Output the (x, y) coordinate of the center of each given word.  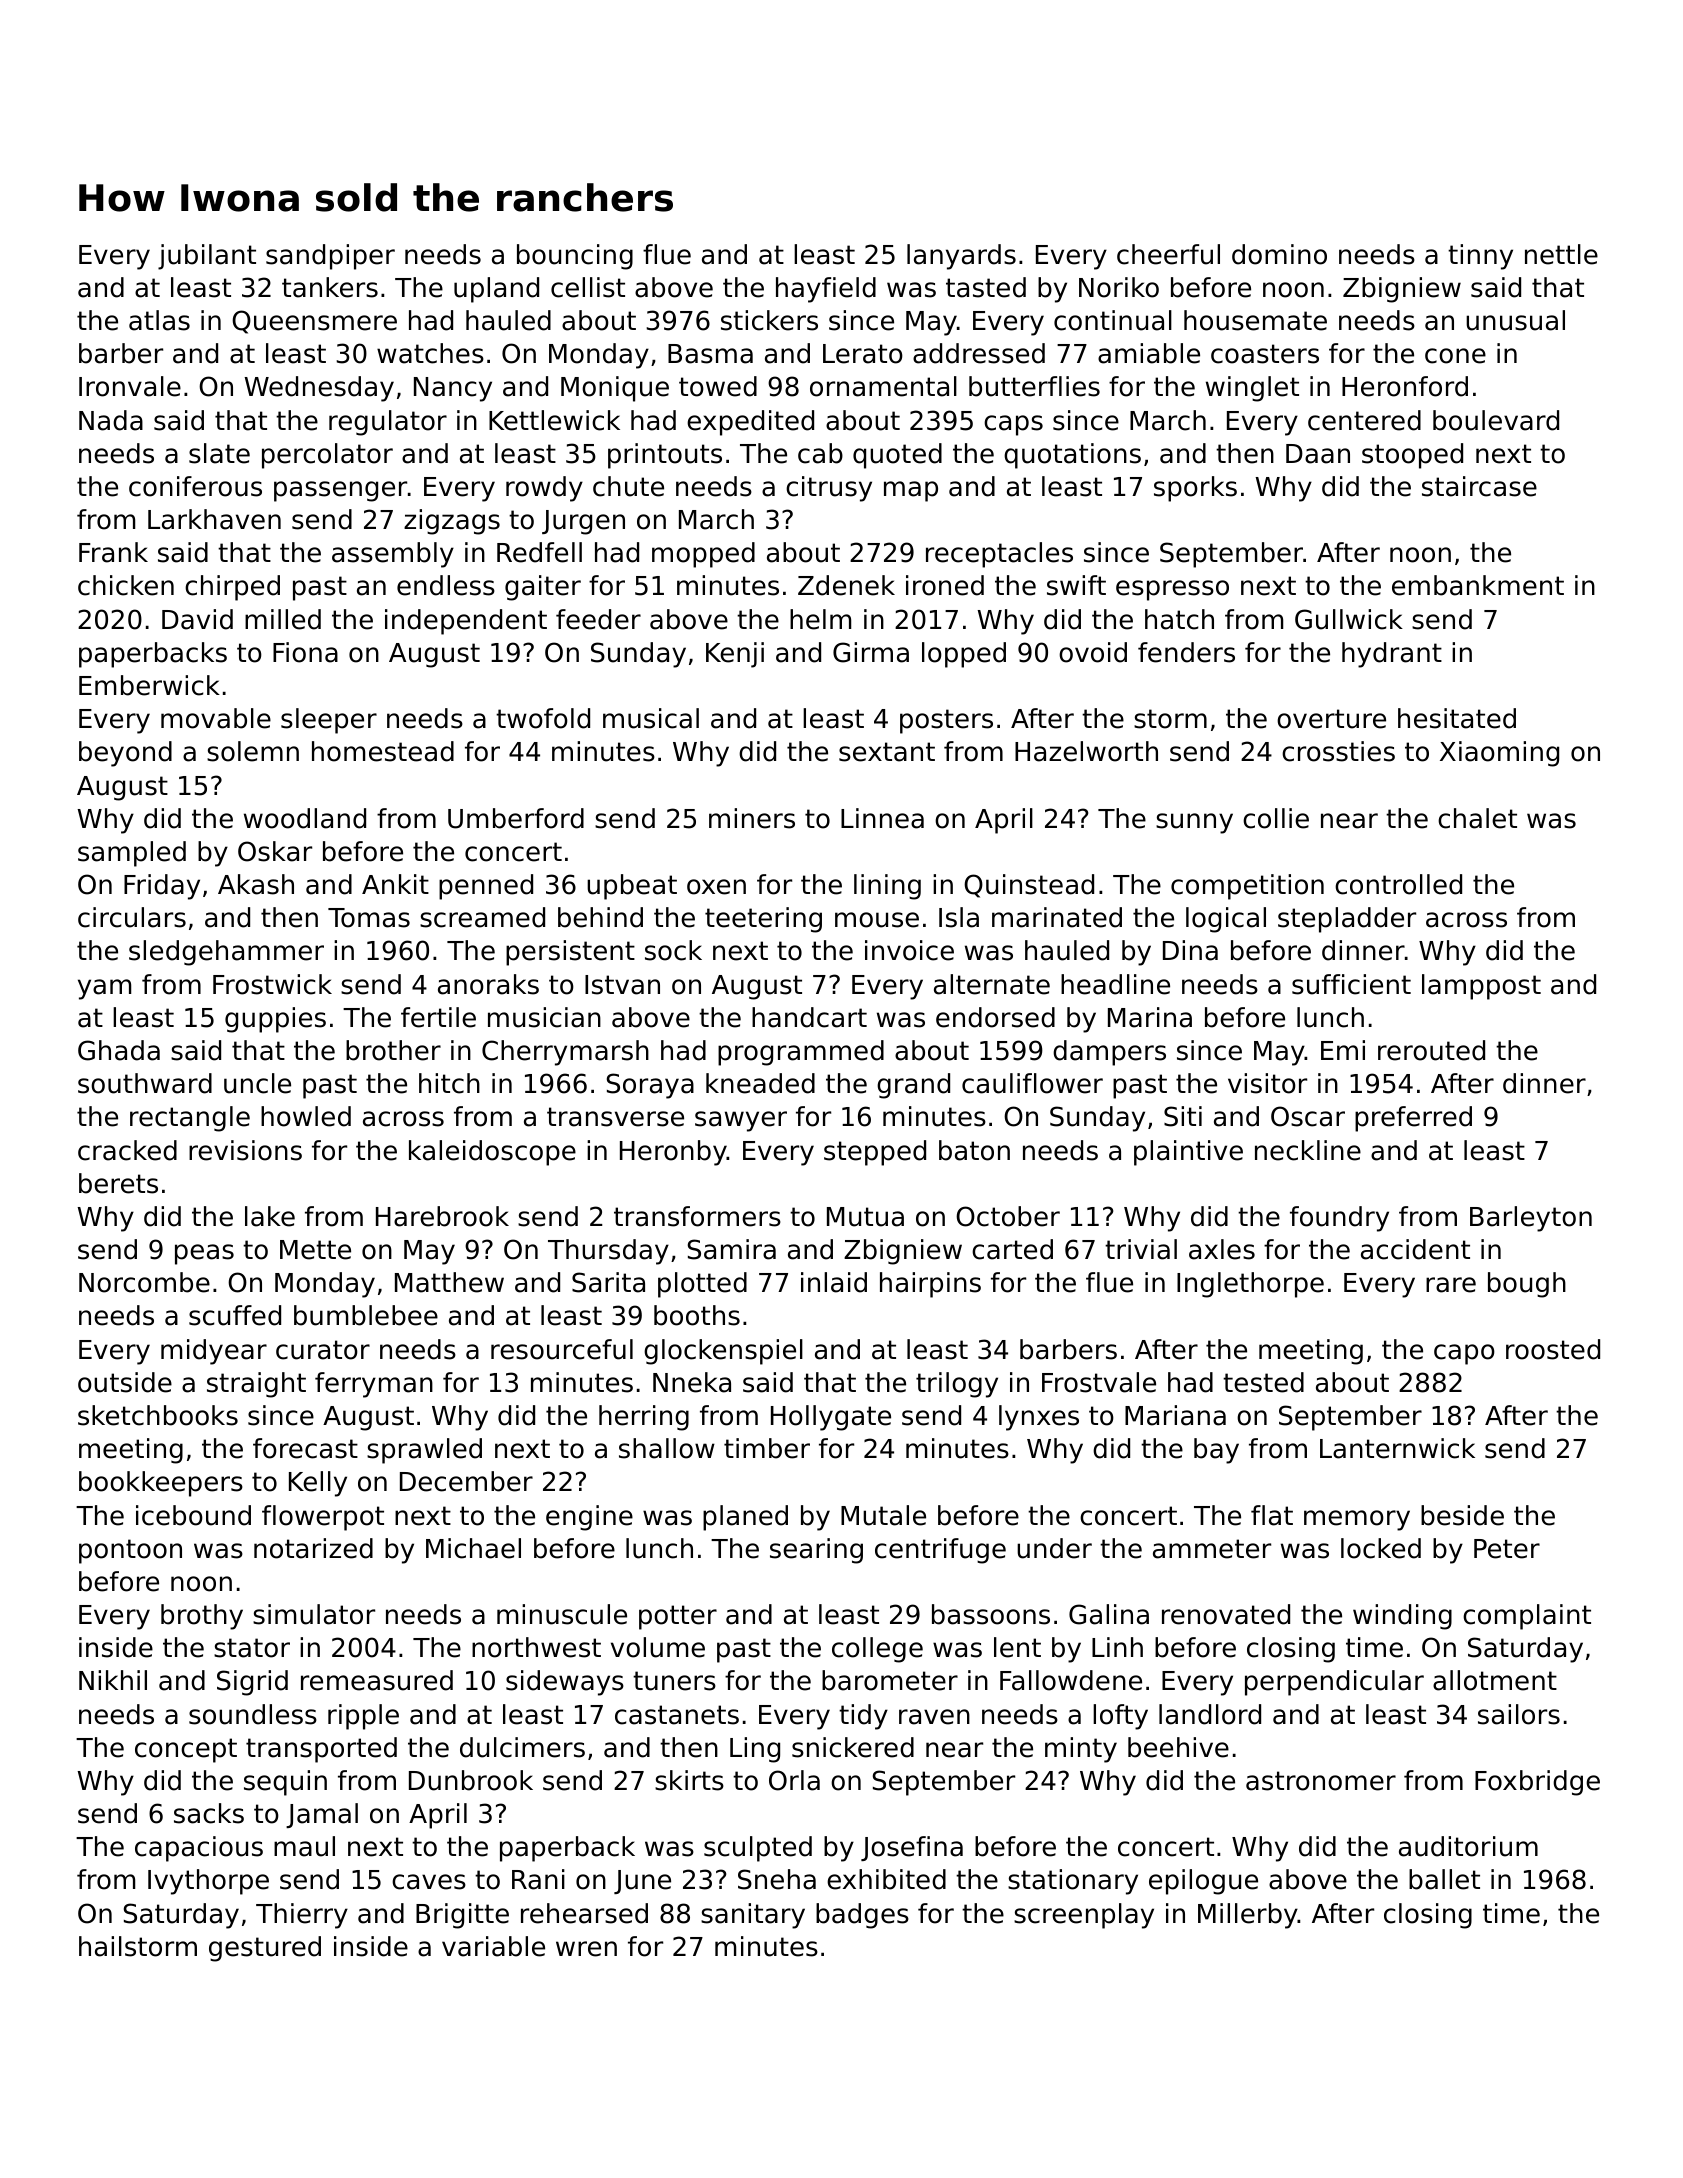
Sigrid (252, 1683)
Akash (256, 884)
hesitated (1457, 718)
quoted (897, 456)
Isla (959, 917)
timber (767, 1448)
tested (1263, 1382)
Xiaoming (1499, 754)
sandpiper (330, 257)
